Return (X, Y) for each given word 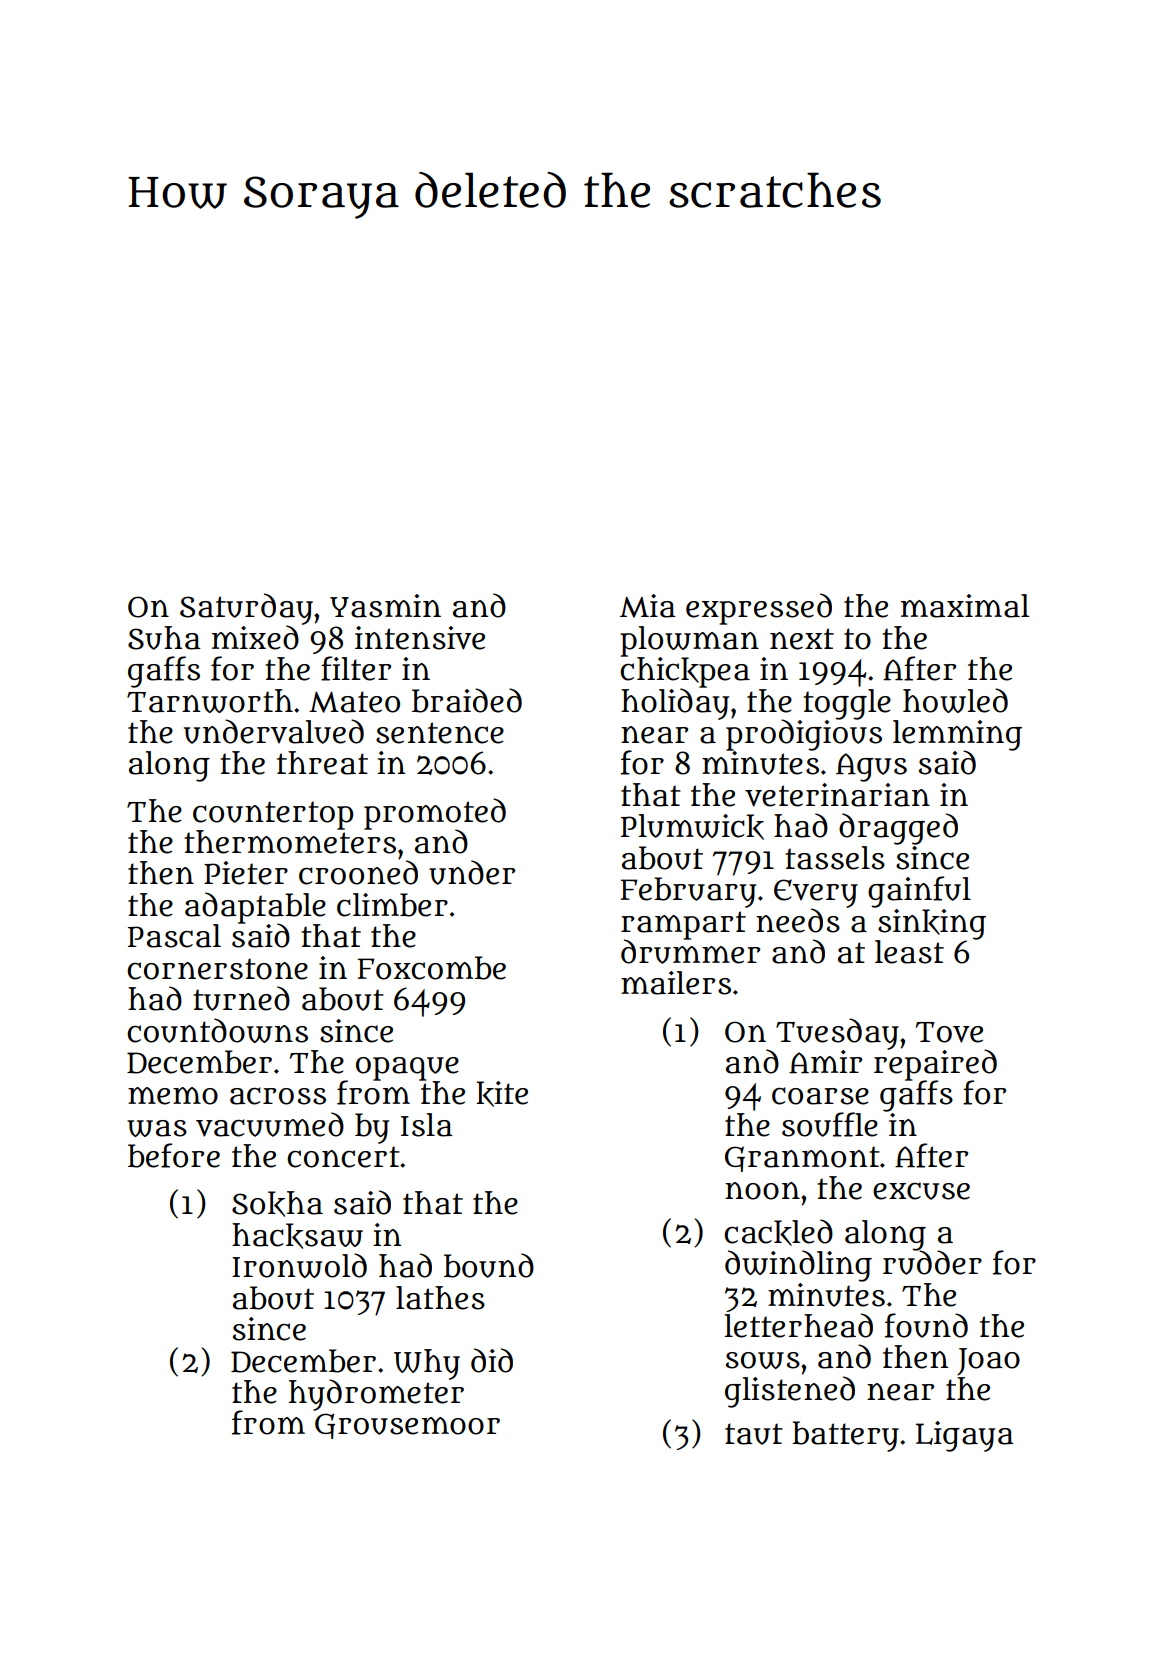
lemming (957, 735)
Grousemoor (407, 1426)
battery (845, 1436)
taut (754, 1434)
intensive (420, 638)
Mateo (354, 702)
